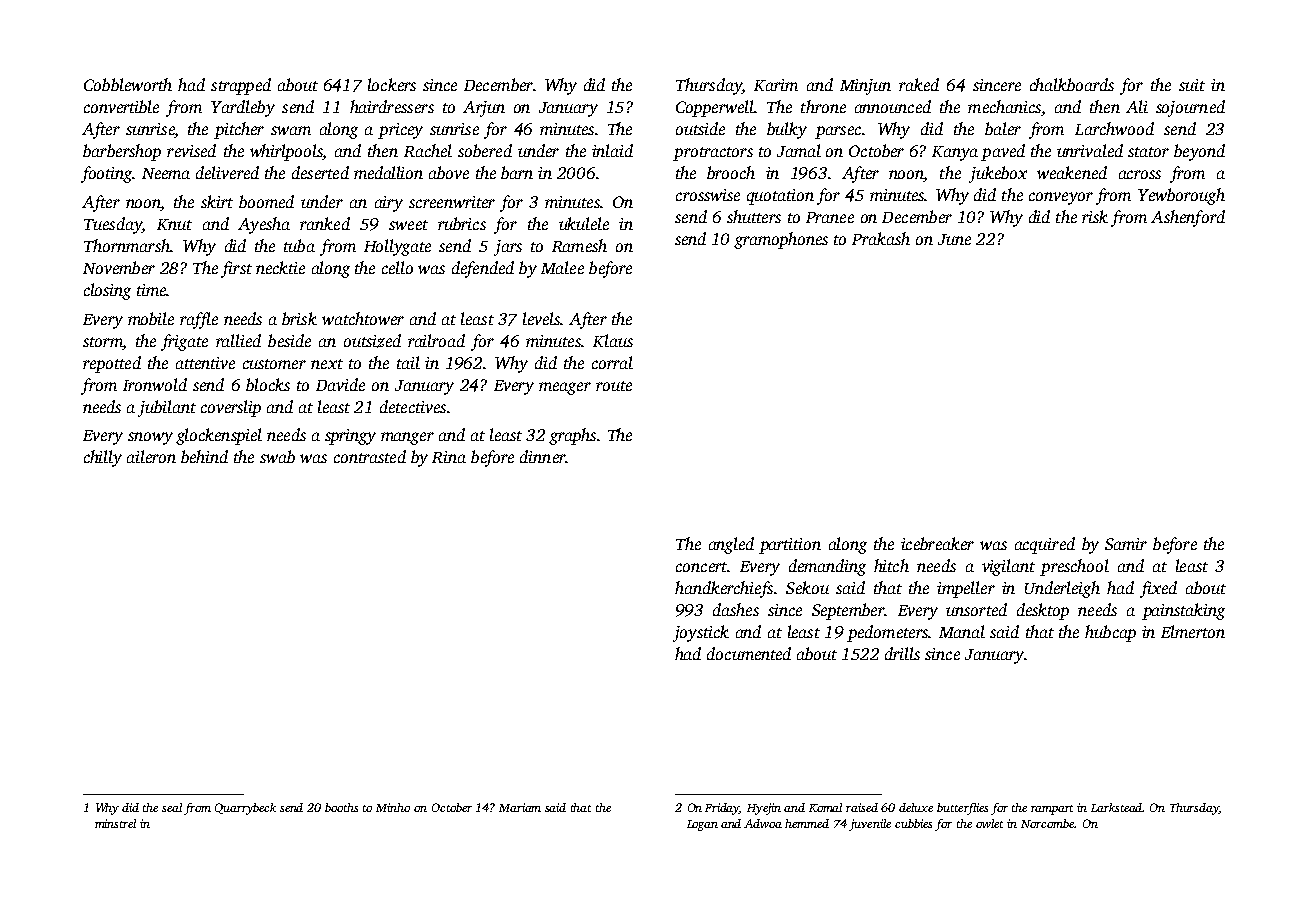 The width and height of the image is (1308, 924). I want to click on blocks, so click(268, 384).
